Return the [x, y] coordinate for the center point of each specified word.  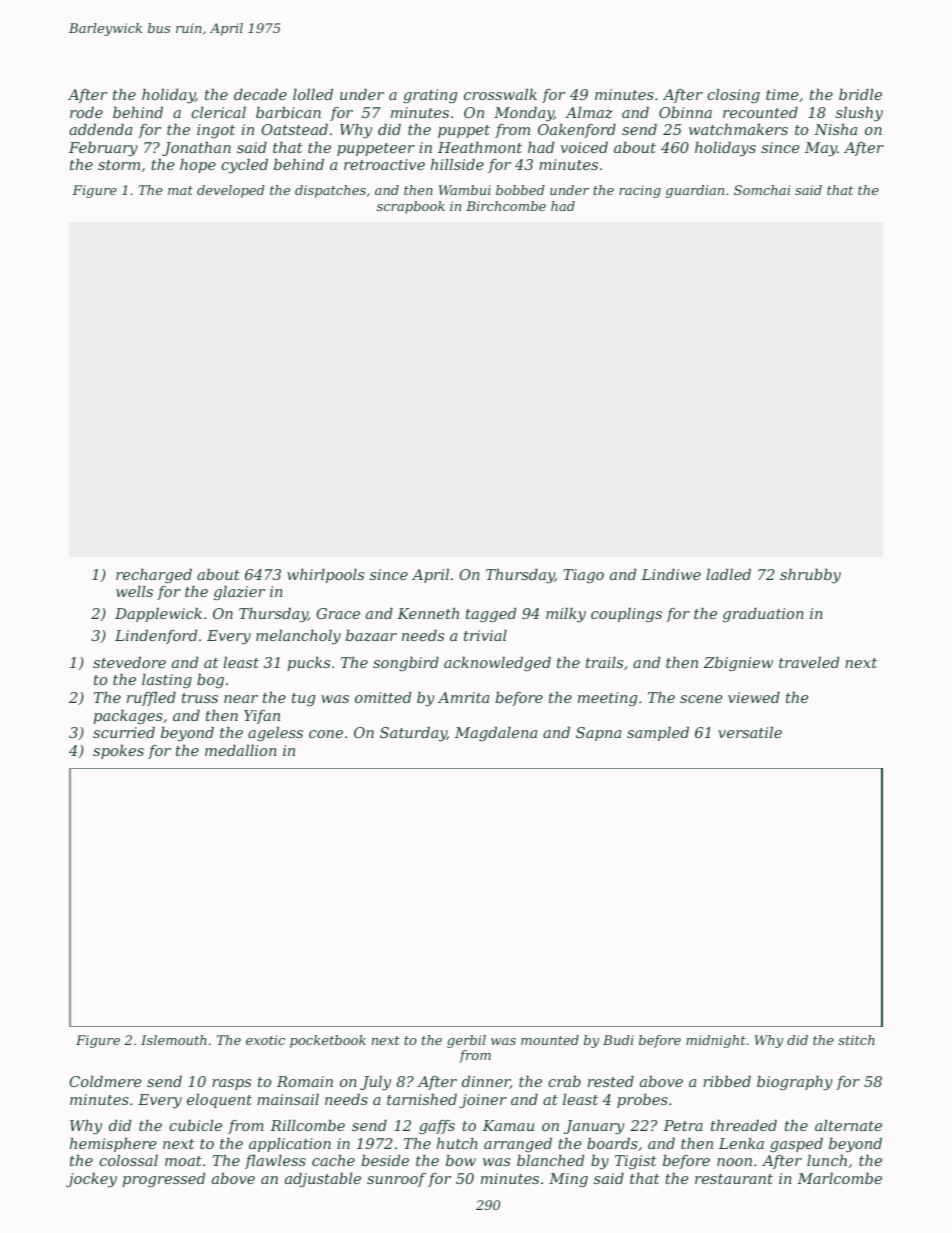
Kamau [508, 1125]
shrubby [810, 576]
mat [180, 190]
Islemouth [174, 1040]
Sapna [598, 734]
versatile [750, 732]
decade [260, 94]
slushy [859, 114]
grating [430, 96]
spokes [118, 752]
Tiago [583, 576]
